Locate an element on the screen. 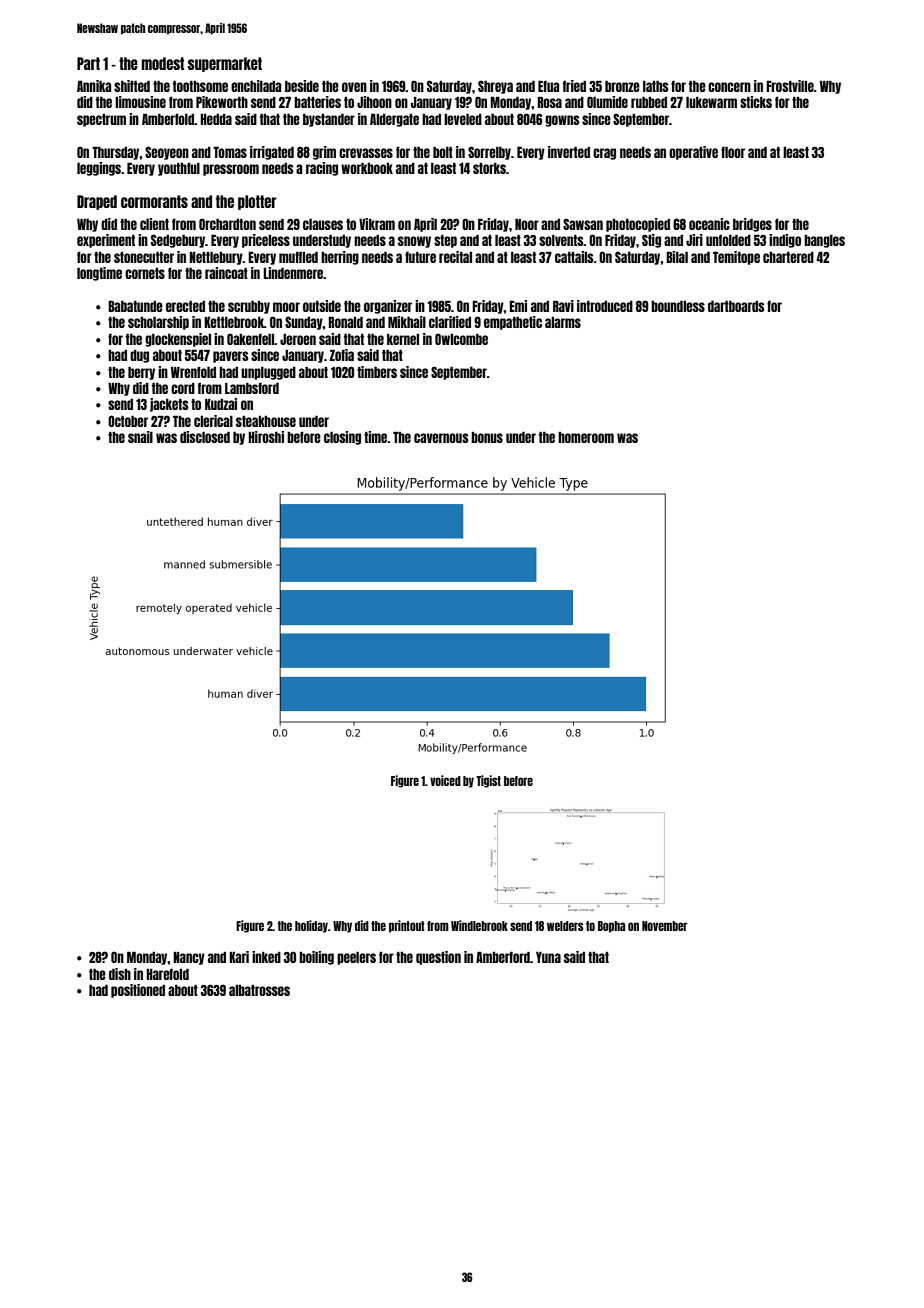 The height and width of the screenshot is (1308, 924). Yuna is located at coordinates (548, 957).
